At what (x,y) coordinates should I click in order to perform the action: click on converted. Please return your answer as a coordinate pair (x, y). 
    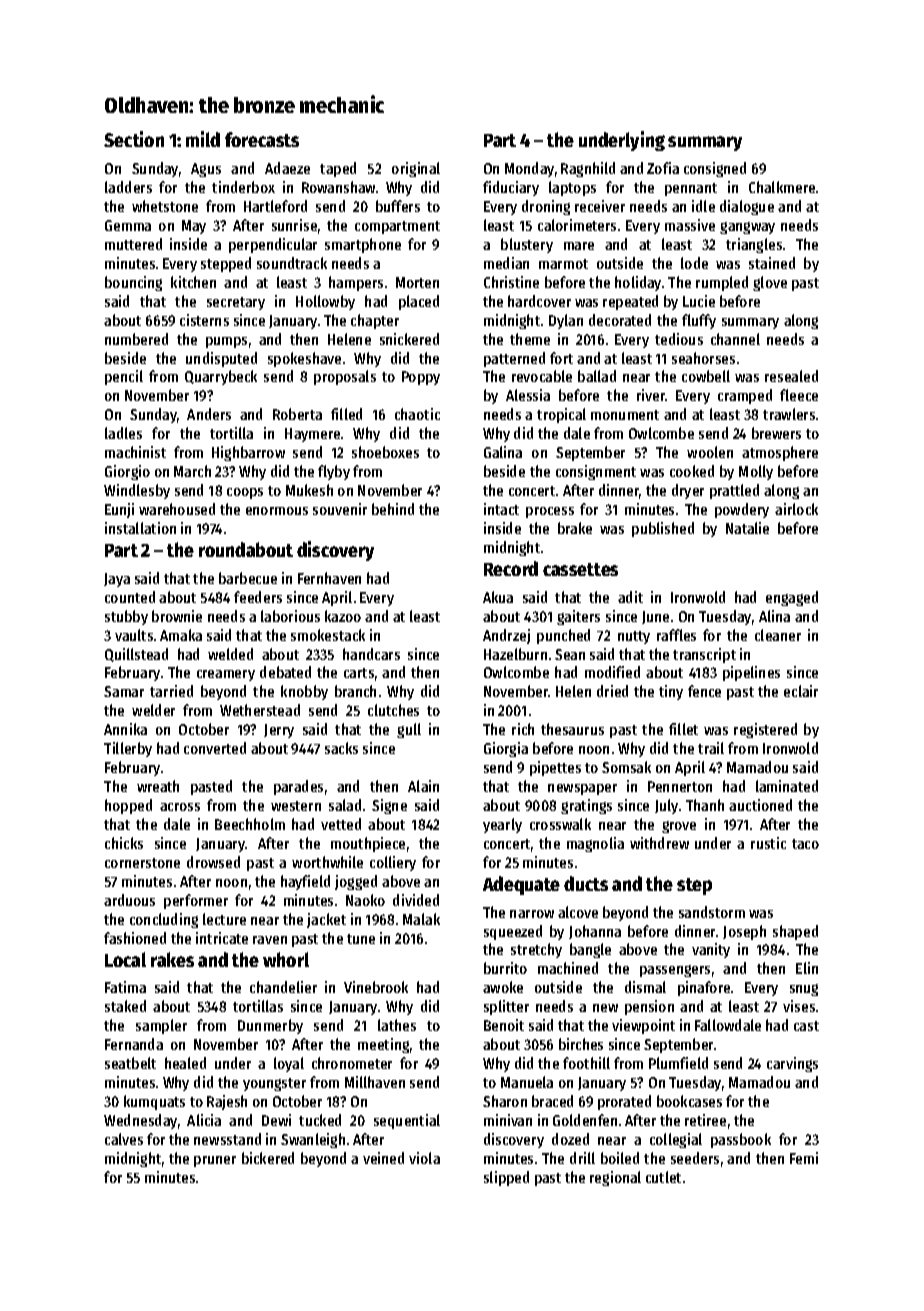
    Looking at the image, I should click on (215, 748).
